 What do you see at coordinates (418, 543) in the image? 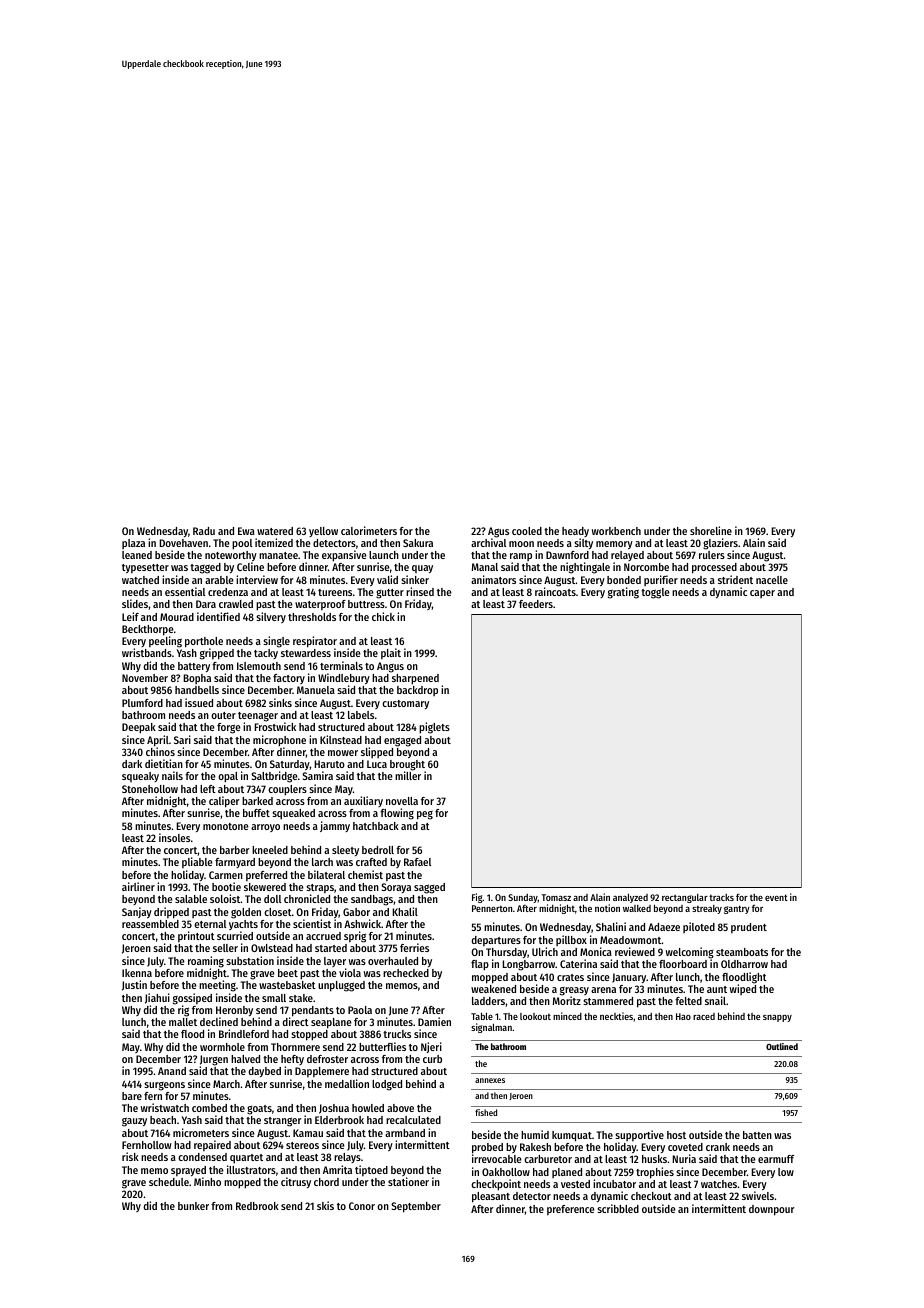
I see `Sakura` at bounding box center [418, 543].
